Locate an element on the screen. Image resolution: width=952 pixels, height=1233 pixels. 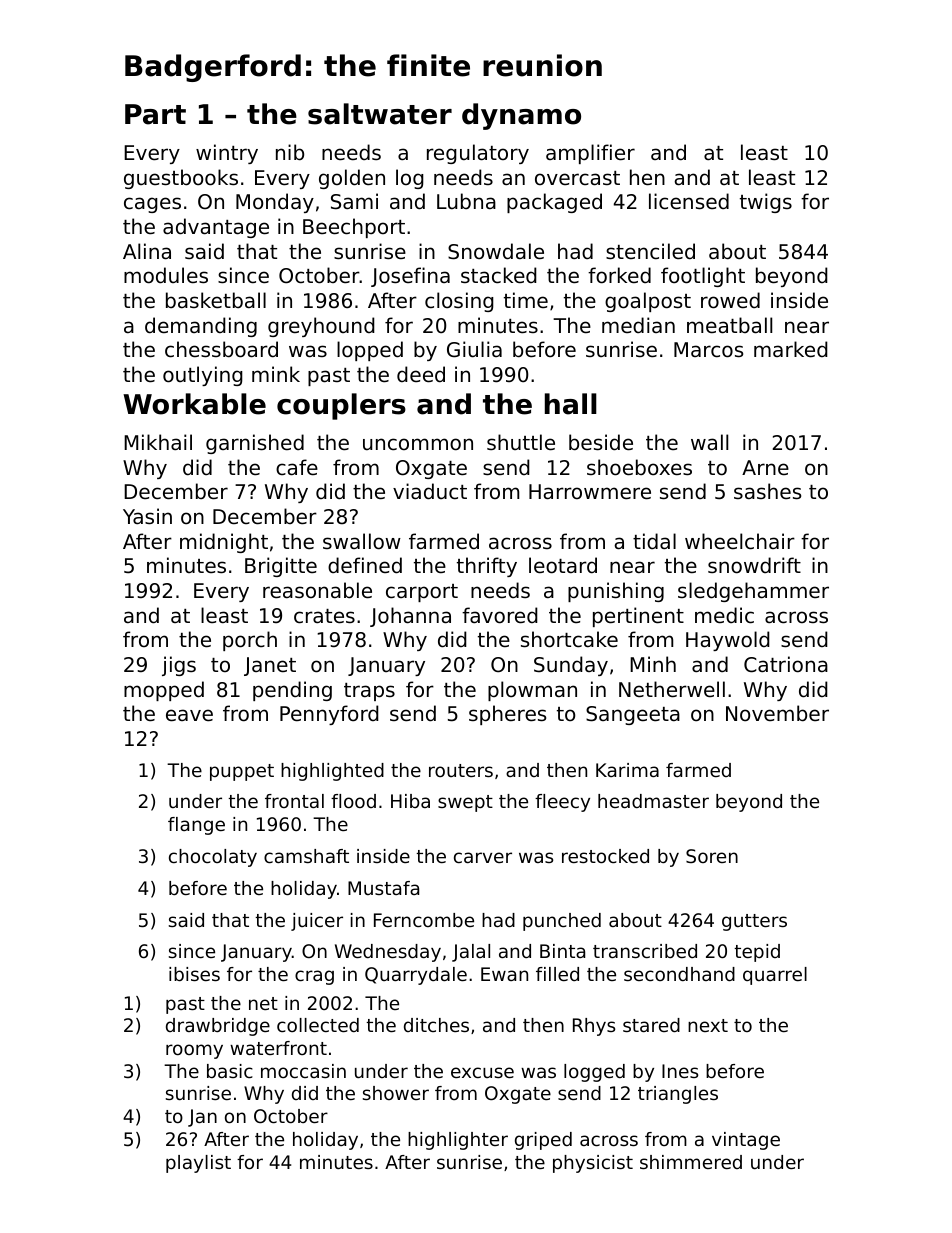
basketball is located at coordinates (216, 300).
